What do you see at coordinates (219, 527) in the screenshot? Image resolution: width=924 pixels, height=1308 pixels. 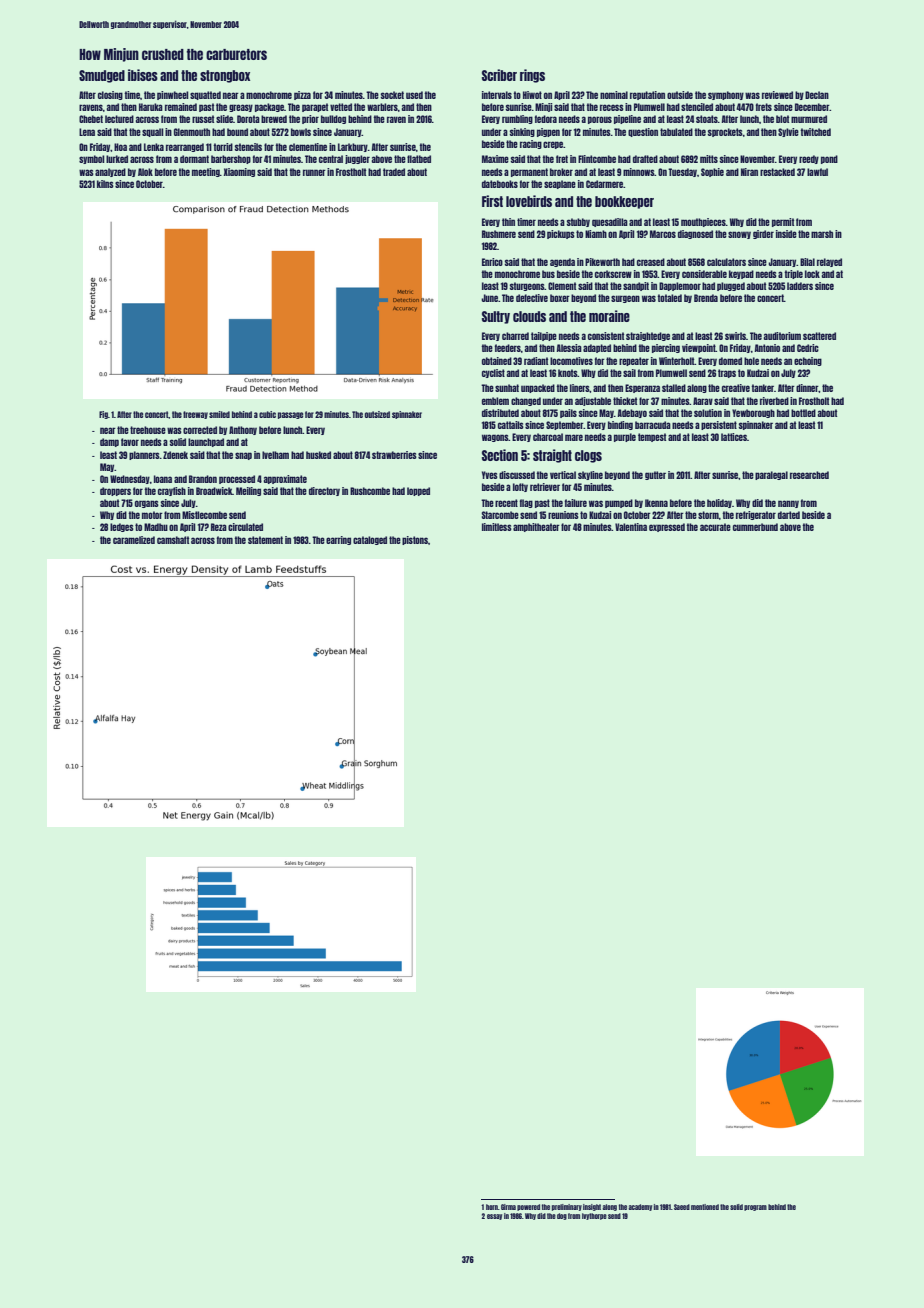 I see `Reza` at bounding box center [219, 527].
